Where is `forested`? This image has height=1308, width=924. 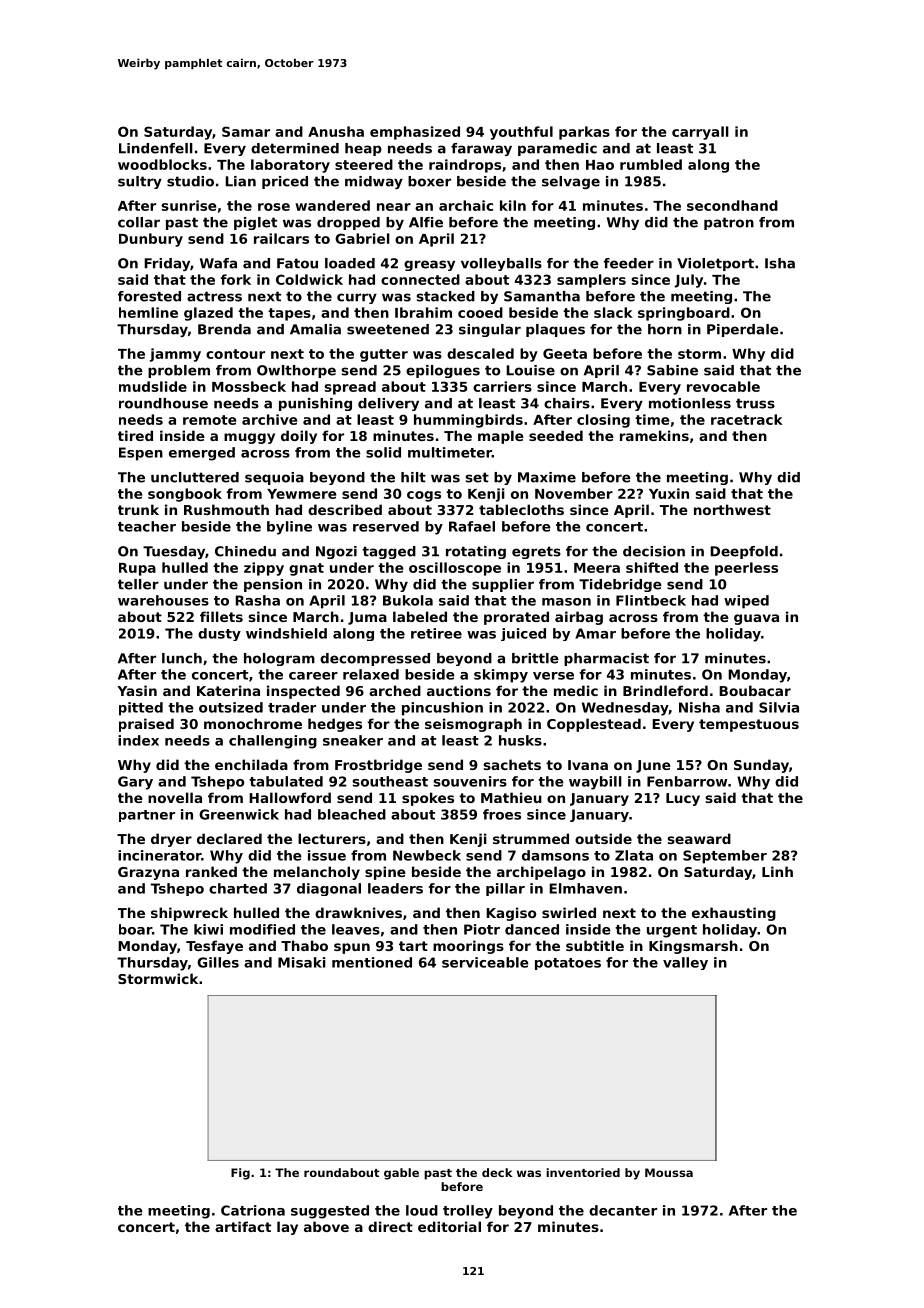 forested is located at coordinates (149, 296).
